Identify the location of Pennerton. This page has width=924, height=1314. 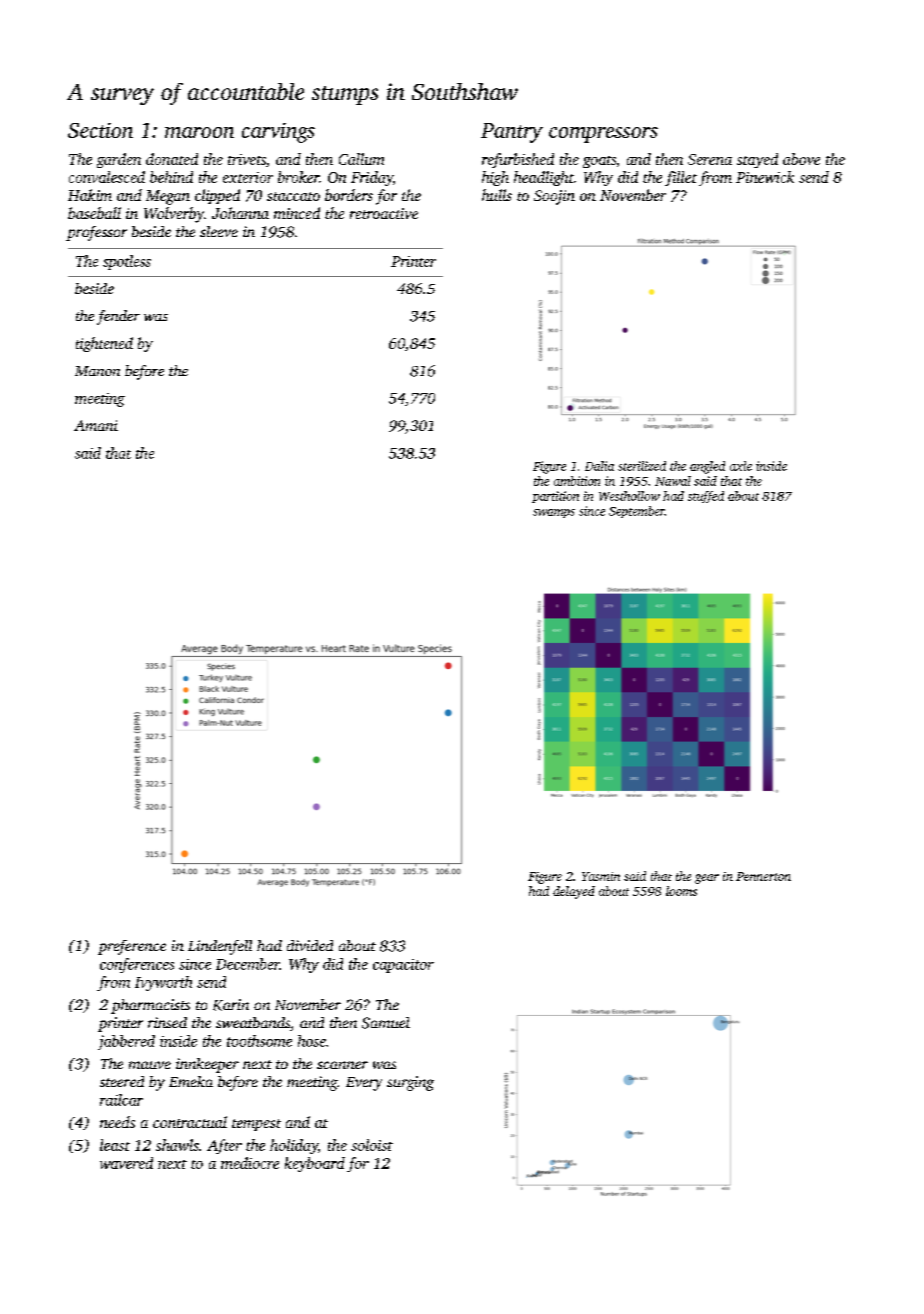
(763, 876).
